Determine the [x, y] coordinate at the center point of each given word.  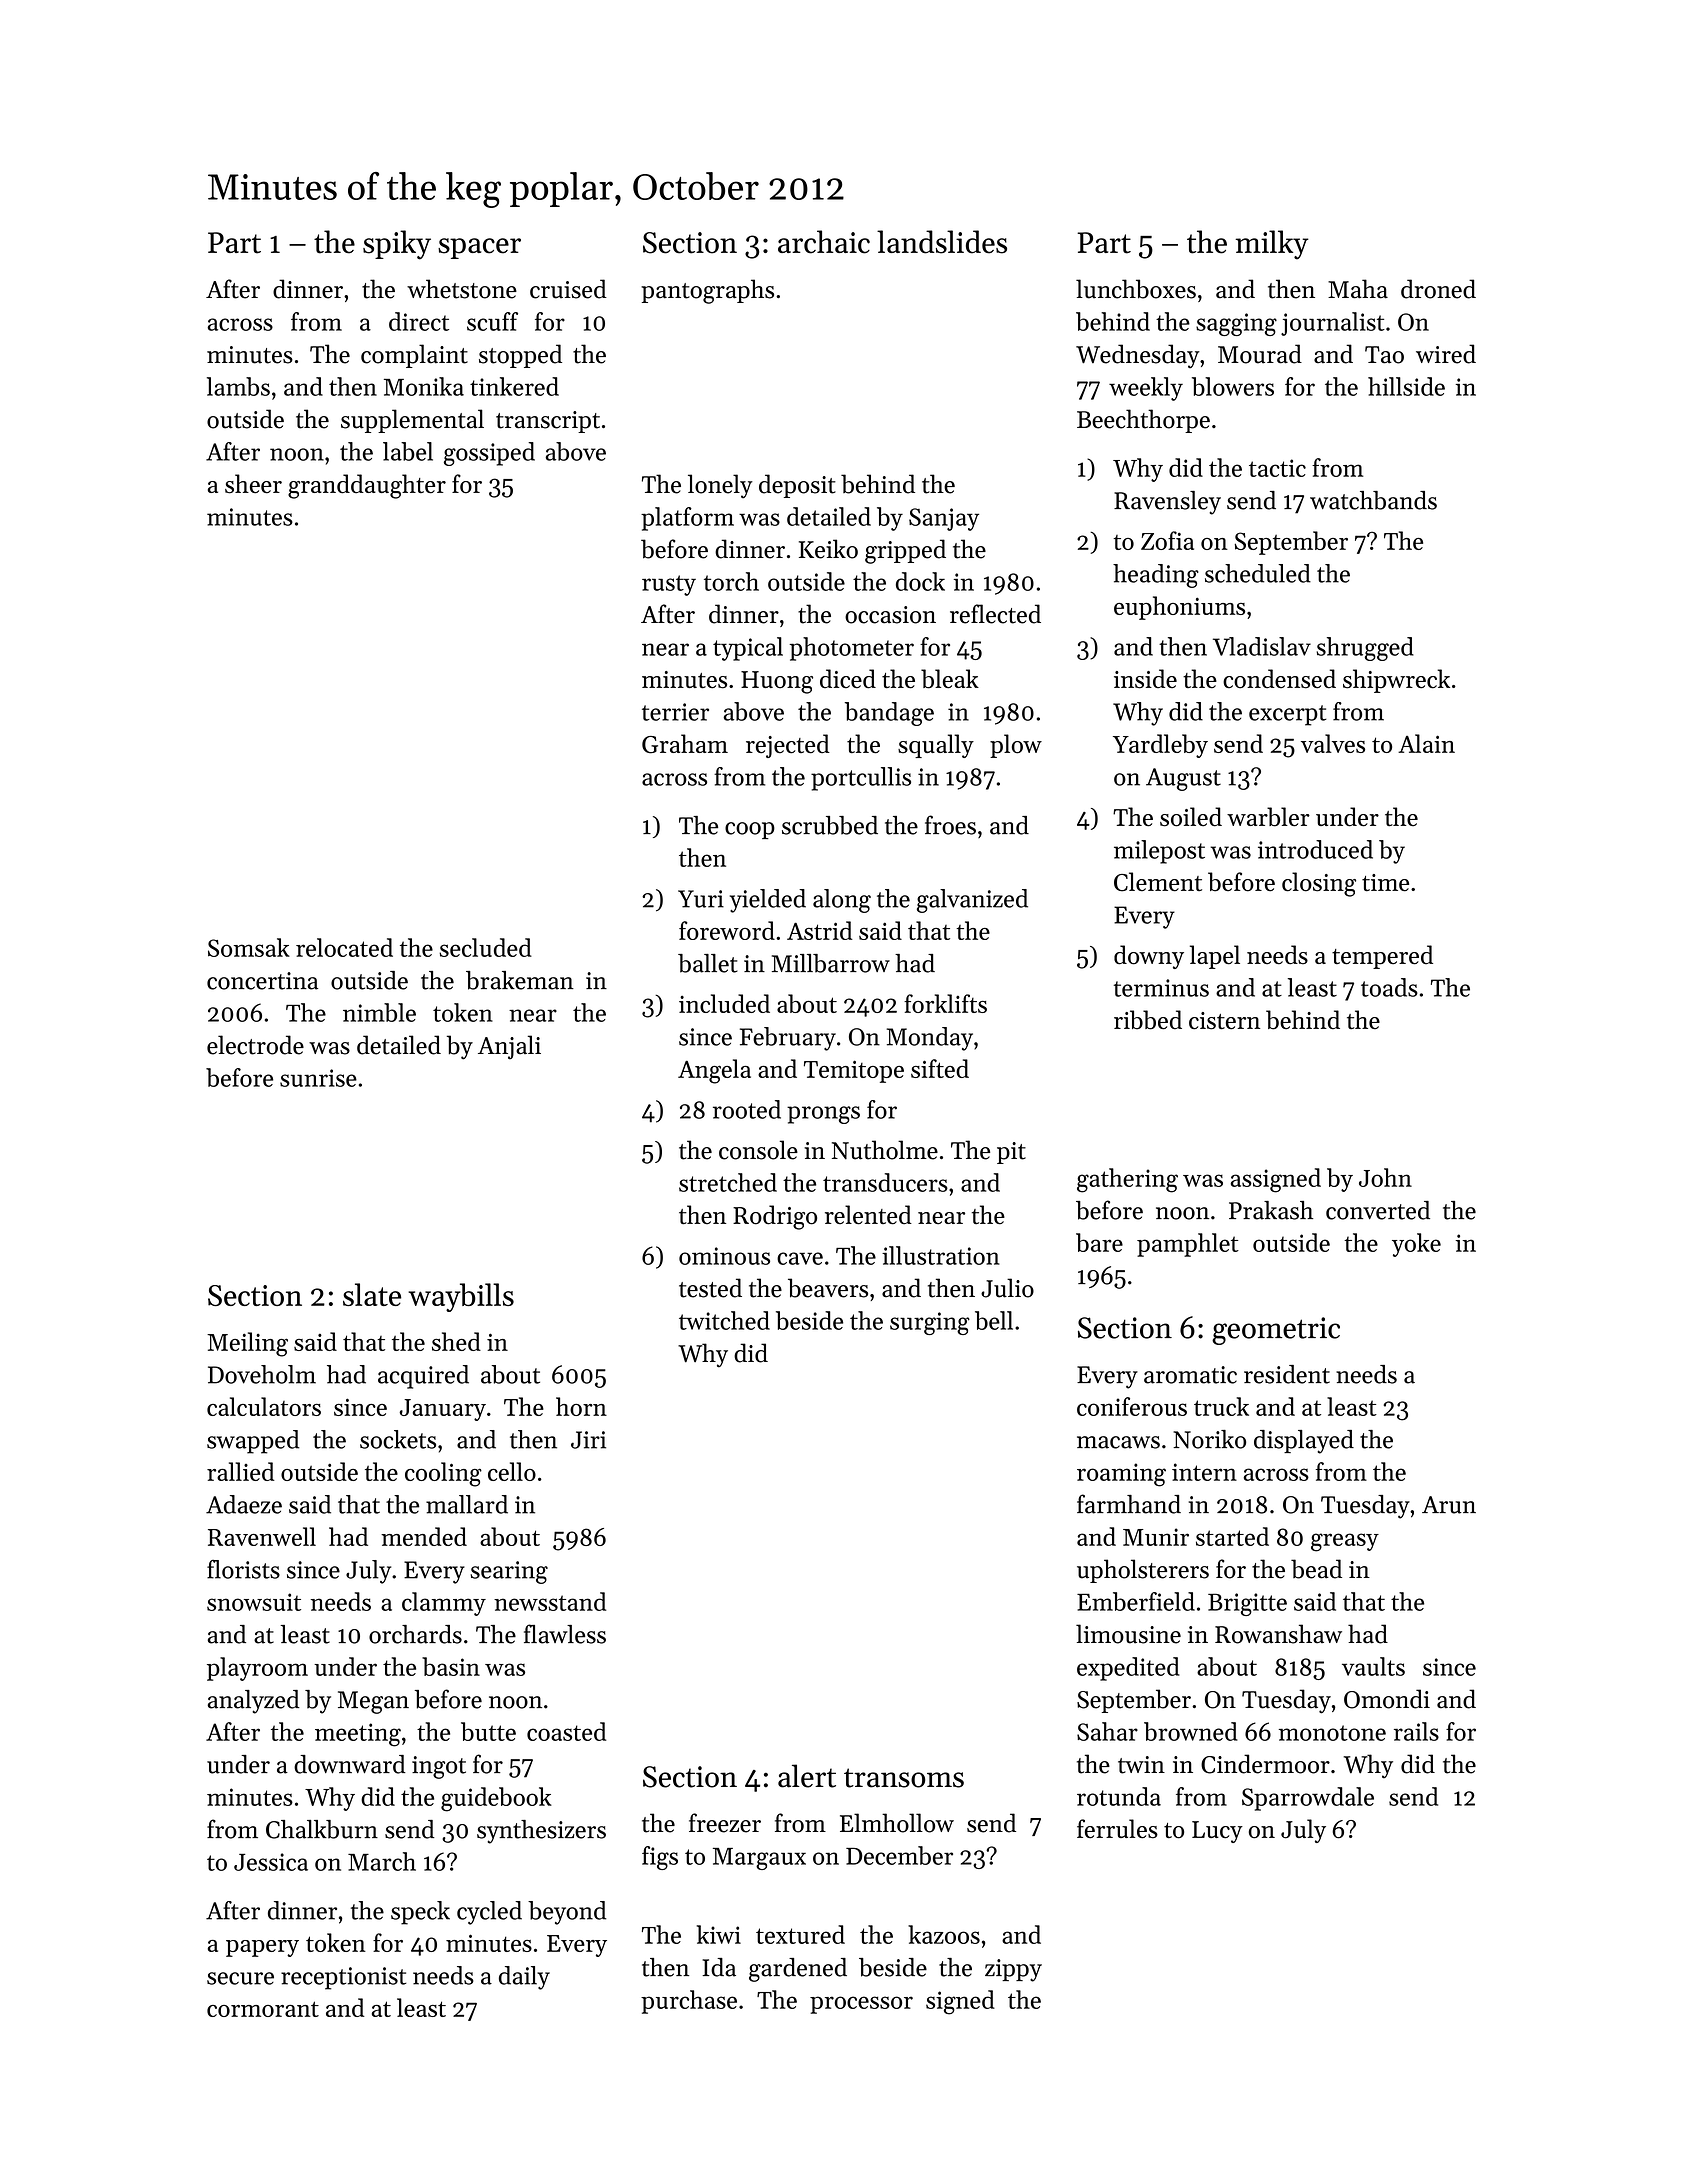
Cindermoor [1265, 1764]
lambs [238, 386]
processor [861, 2005]
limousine [1128, 1634]
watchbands [1373, 500]
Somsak [249, 947]
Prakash [1271, 1210]
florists [243, 1569]
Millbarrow [831, 963]
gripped [905, 551]
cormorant [263, 2009]
